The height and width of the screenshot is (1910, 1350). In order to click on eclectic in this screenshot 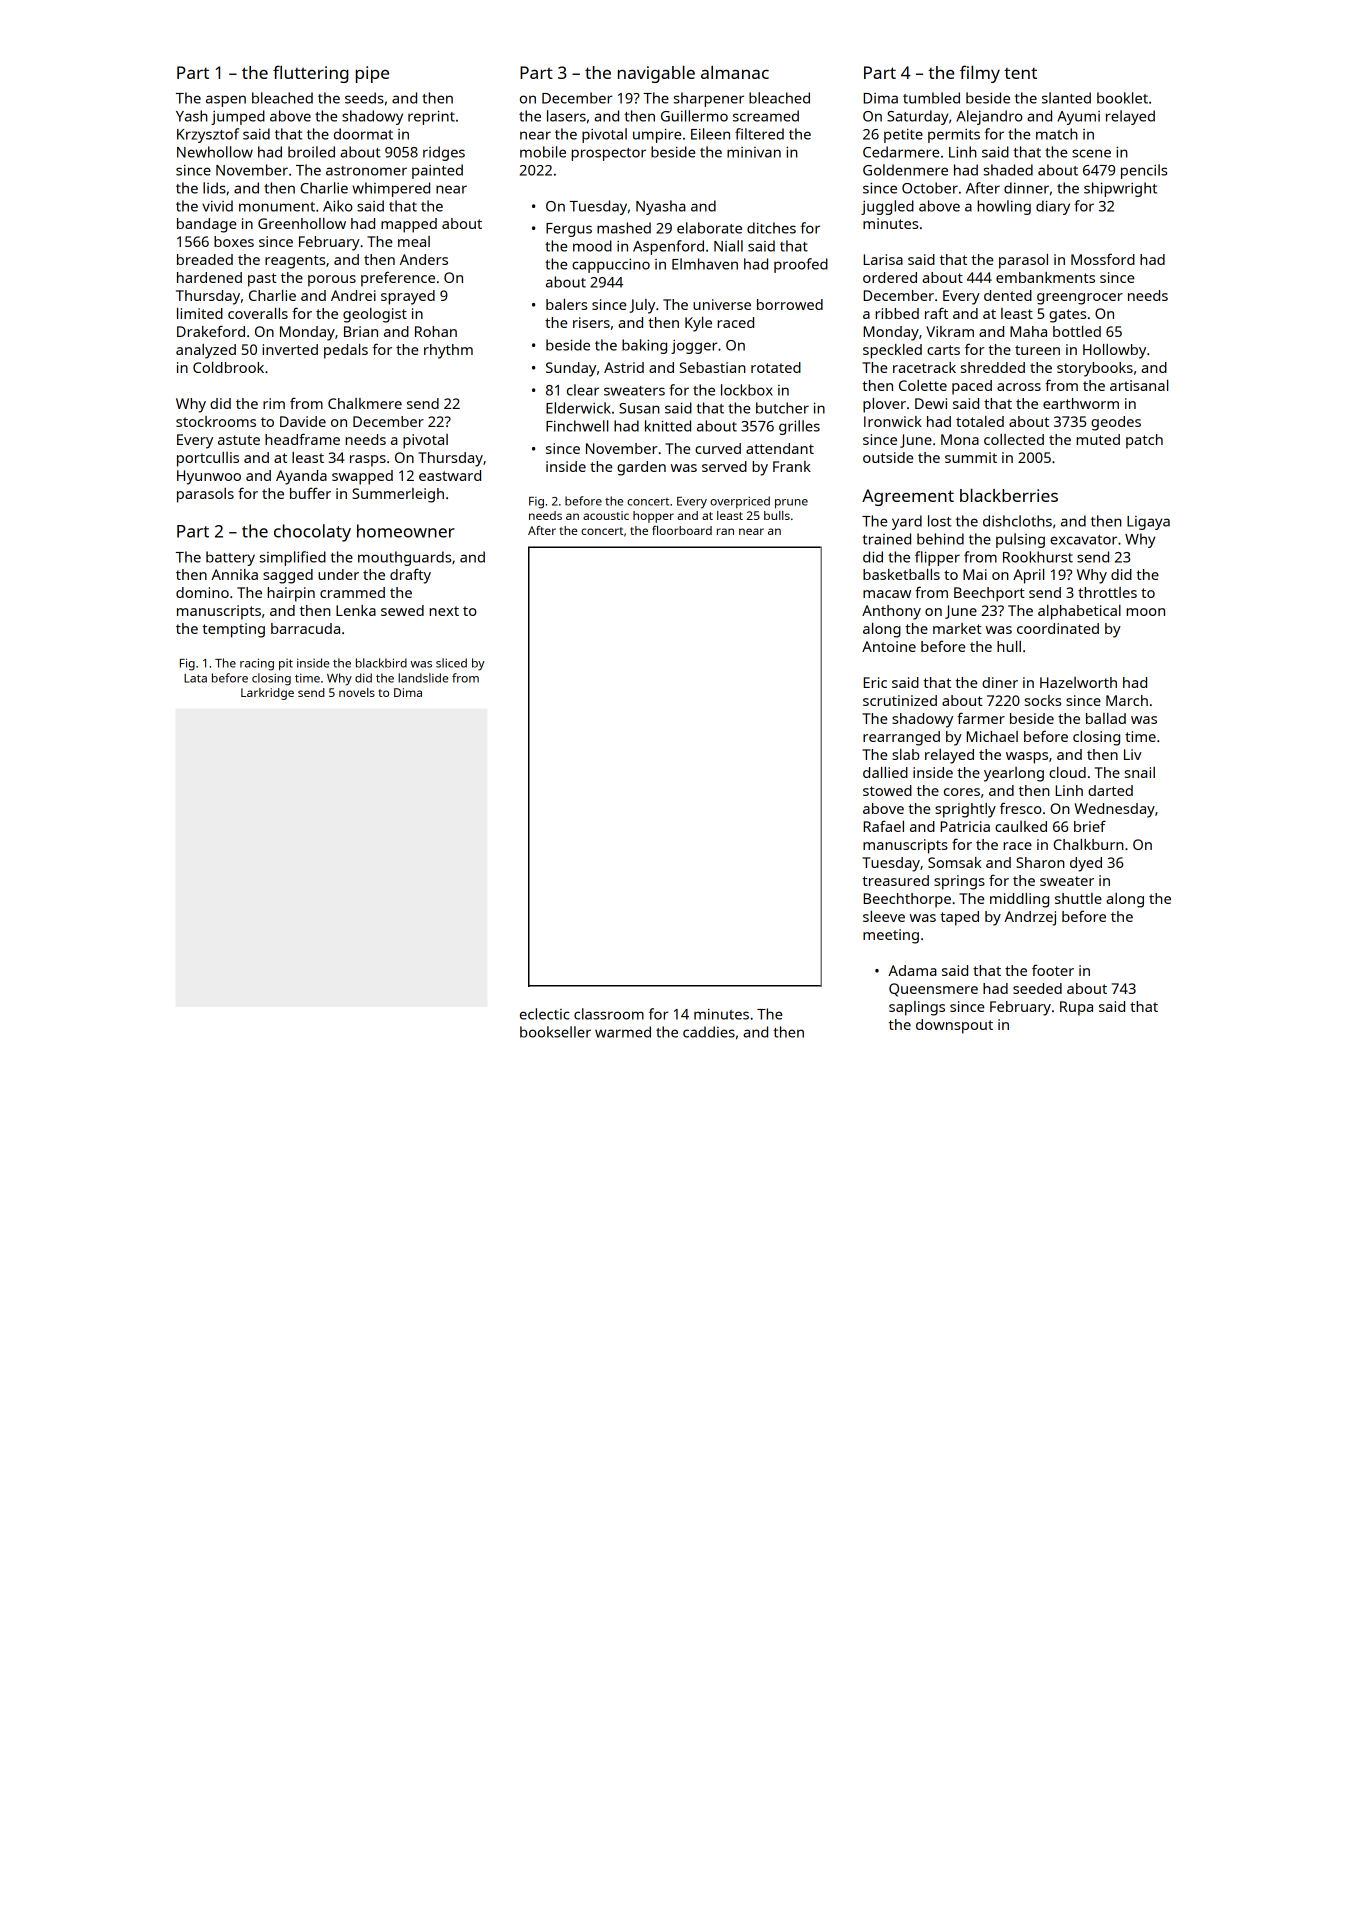, I will do `click(545, 1014)`.
